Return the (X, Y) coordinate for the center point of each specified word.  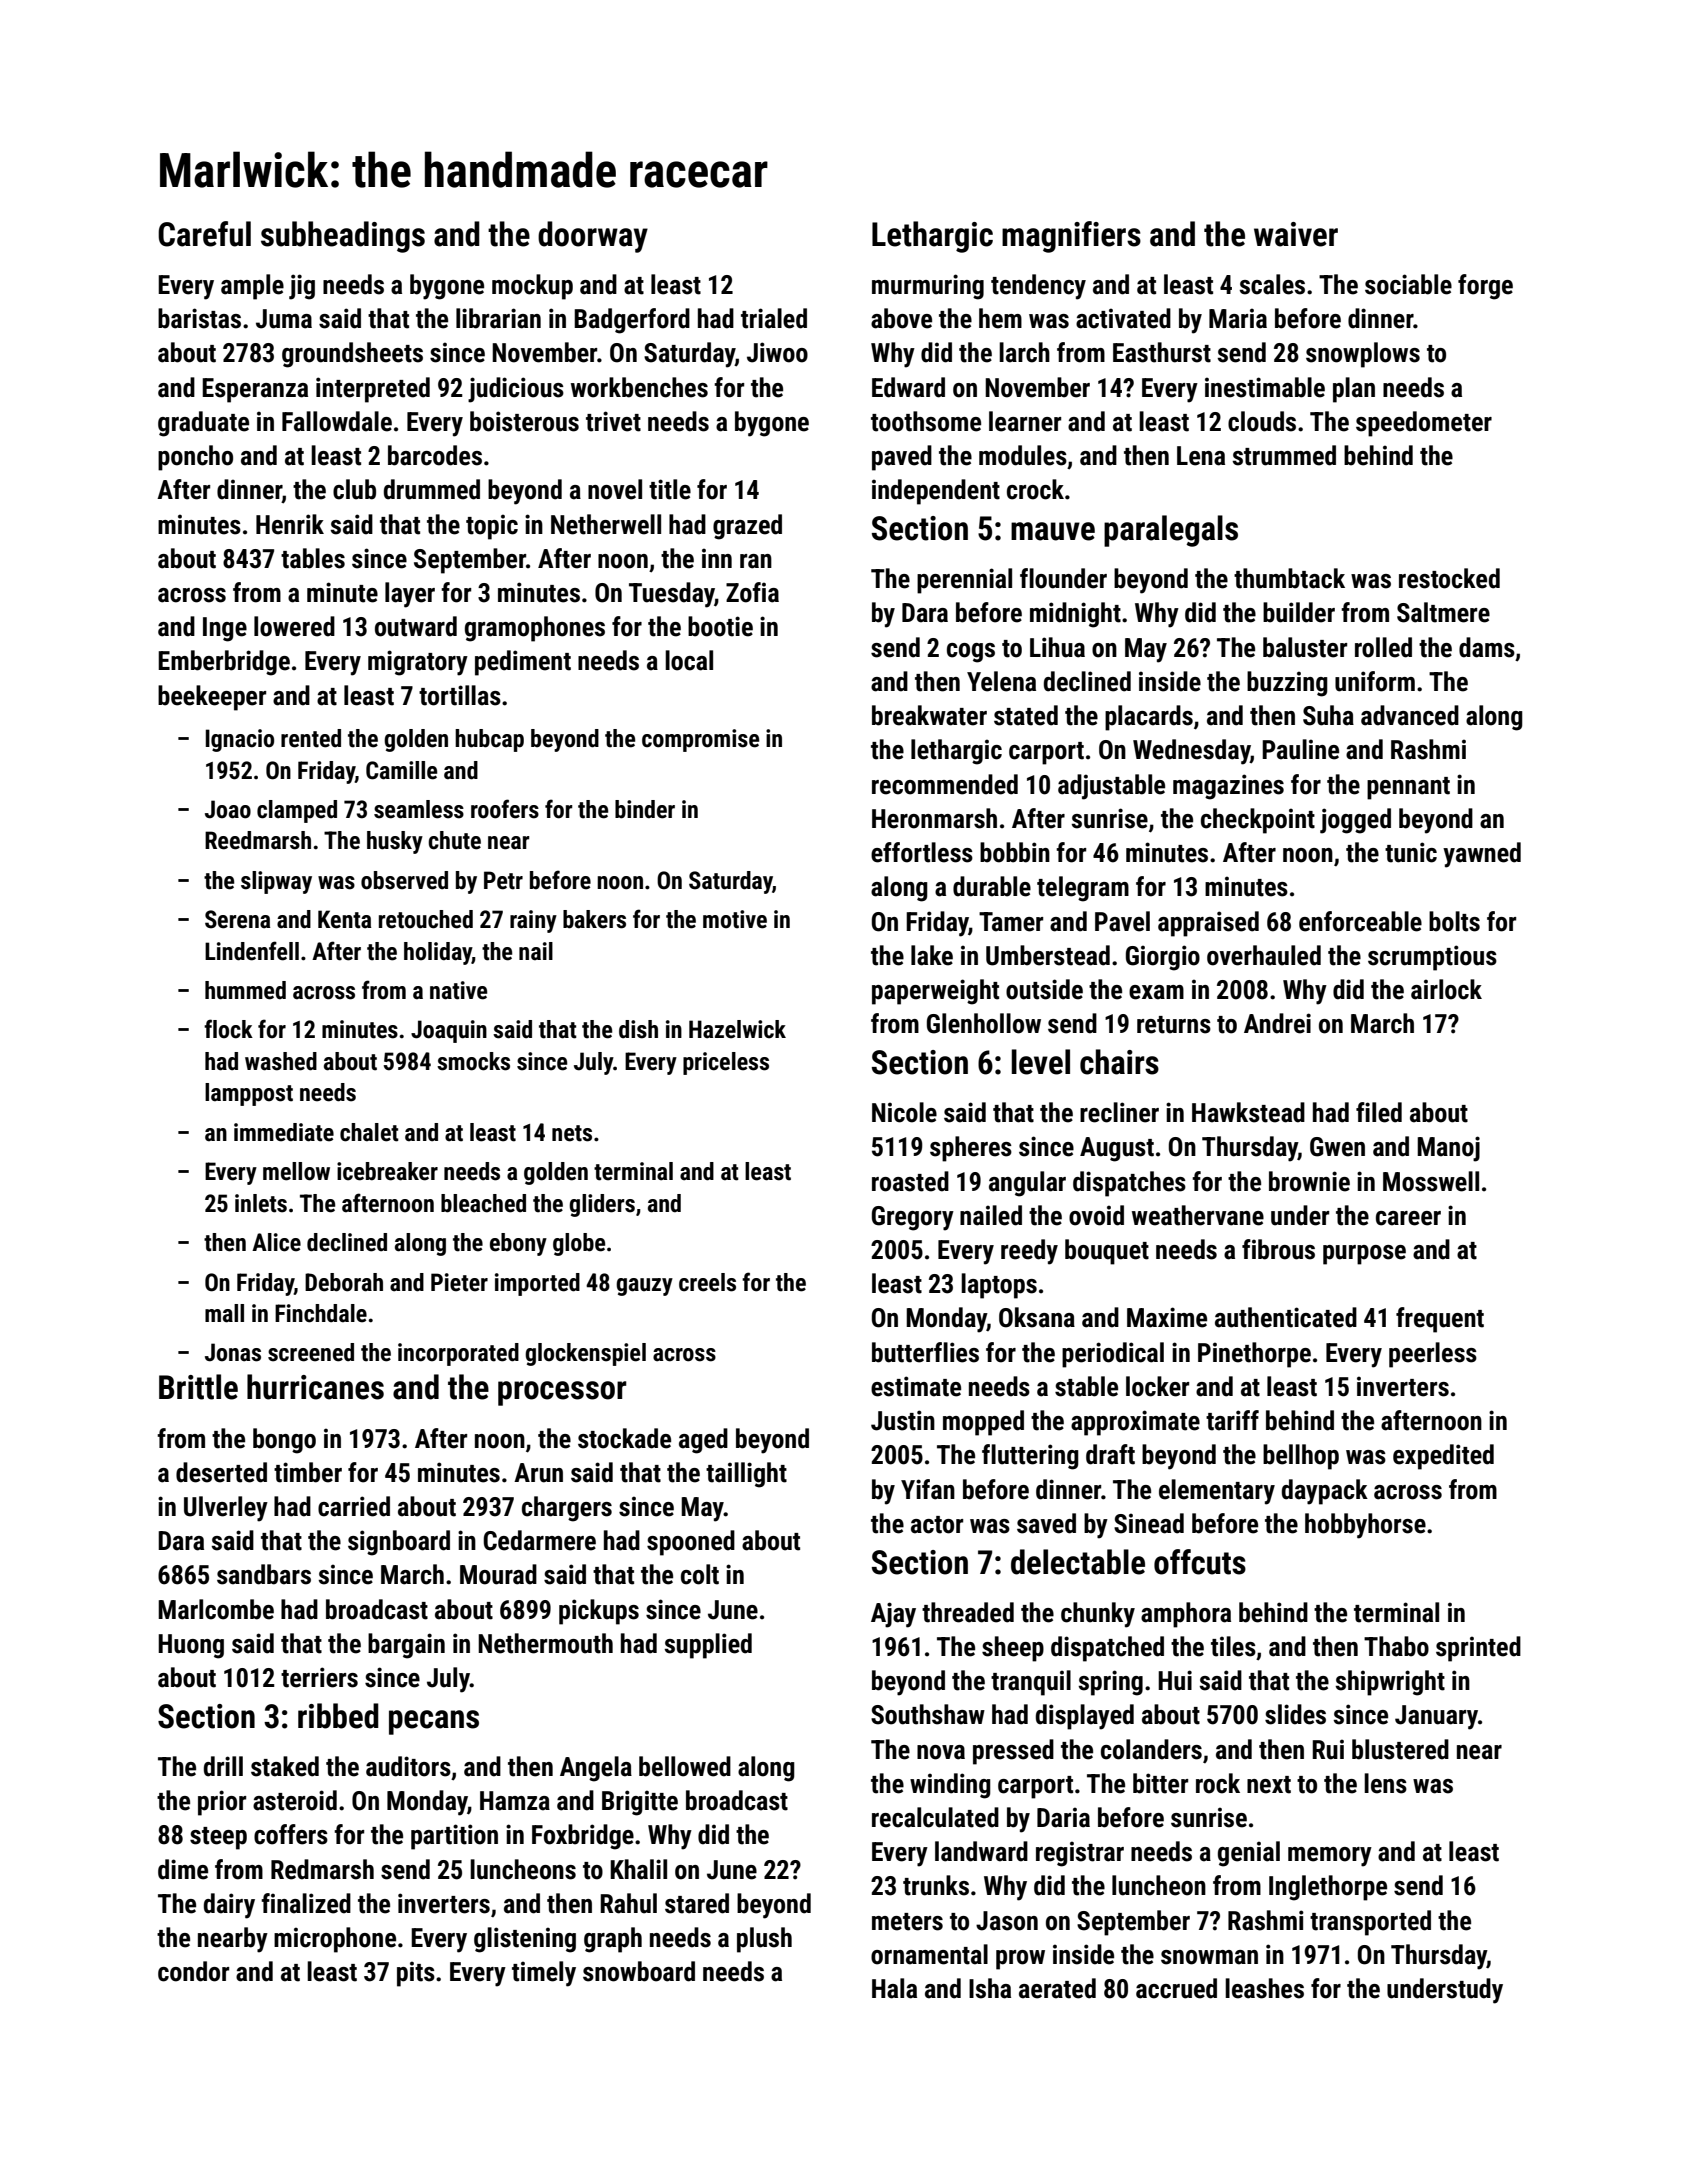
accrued (1176, 1988)
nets (572, 1133)
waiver (1296, 234)
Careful (204, 234)
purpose (1364, 1255)
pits (416, 1974)
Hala (894, 1988)
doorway (593, 237)
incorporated (458, 1354)
